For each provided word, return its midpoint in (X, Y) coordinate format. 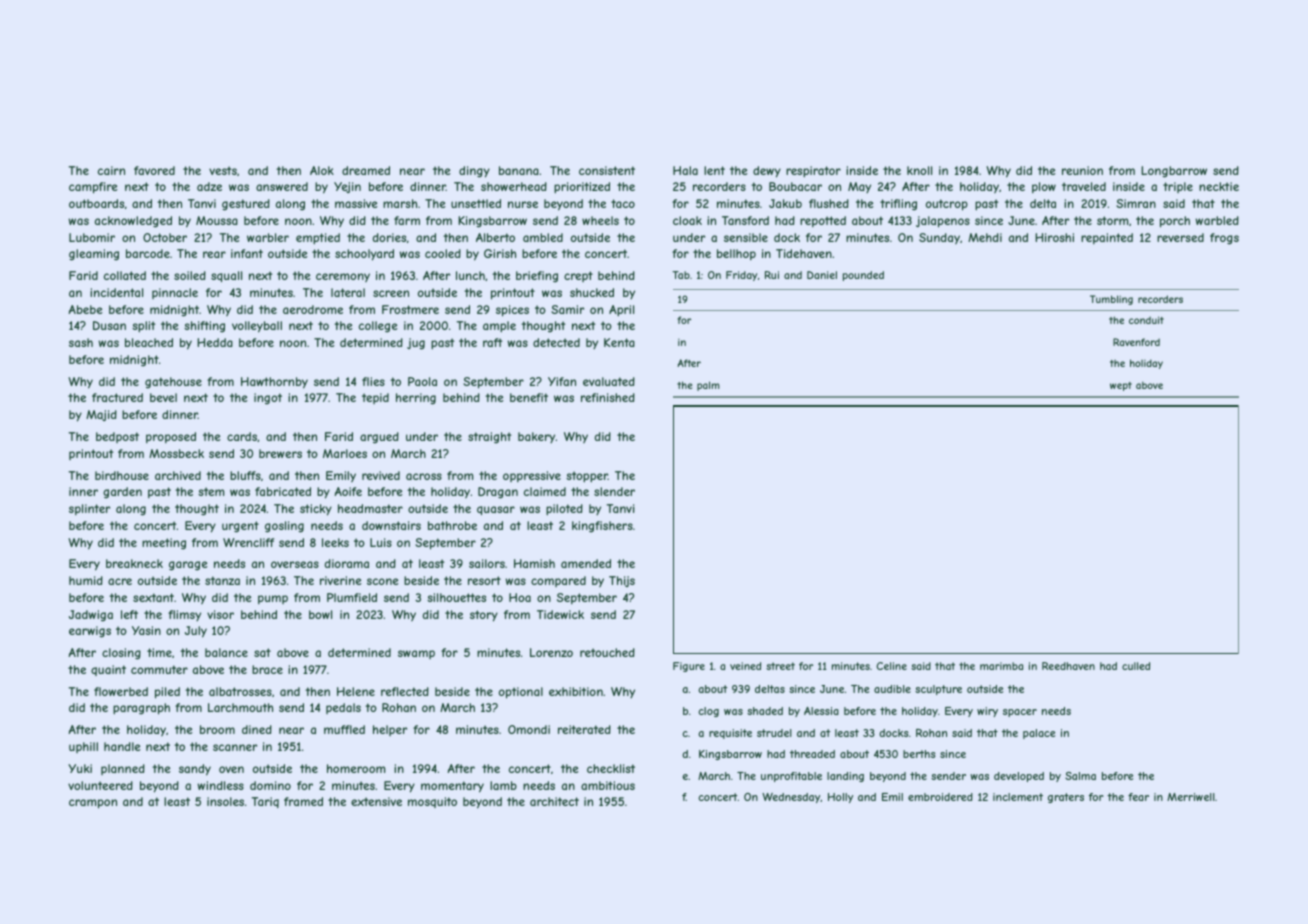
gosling (284, 527)
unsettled (476, 203)
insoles (225, 801)
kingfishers (602, 526)
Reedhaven (1068, 666)
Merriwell (1191, 797)
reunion (1082, 170)
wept (1121, 386)
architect (554, 801)
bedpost (117, 437)
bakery (537, 437)
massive (356, 203)
